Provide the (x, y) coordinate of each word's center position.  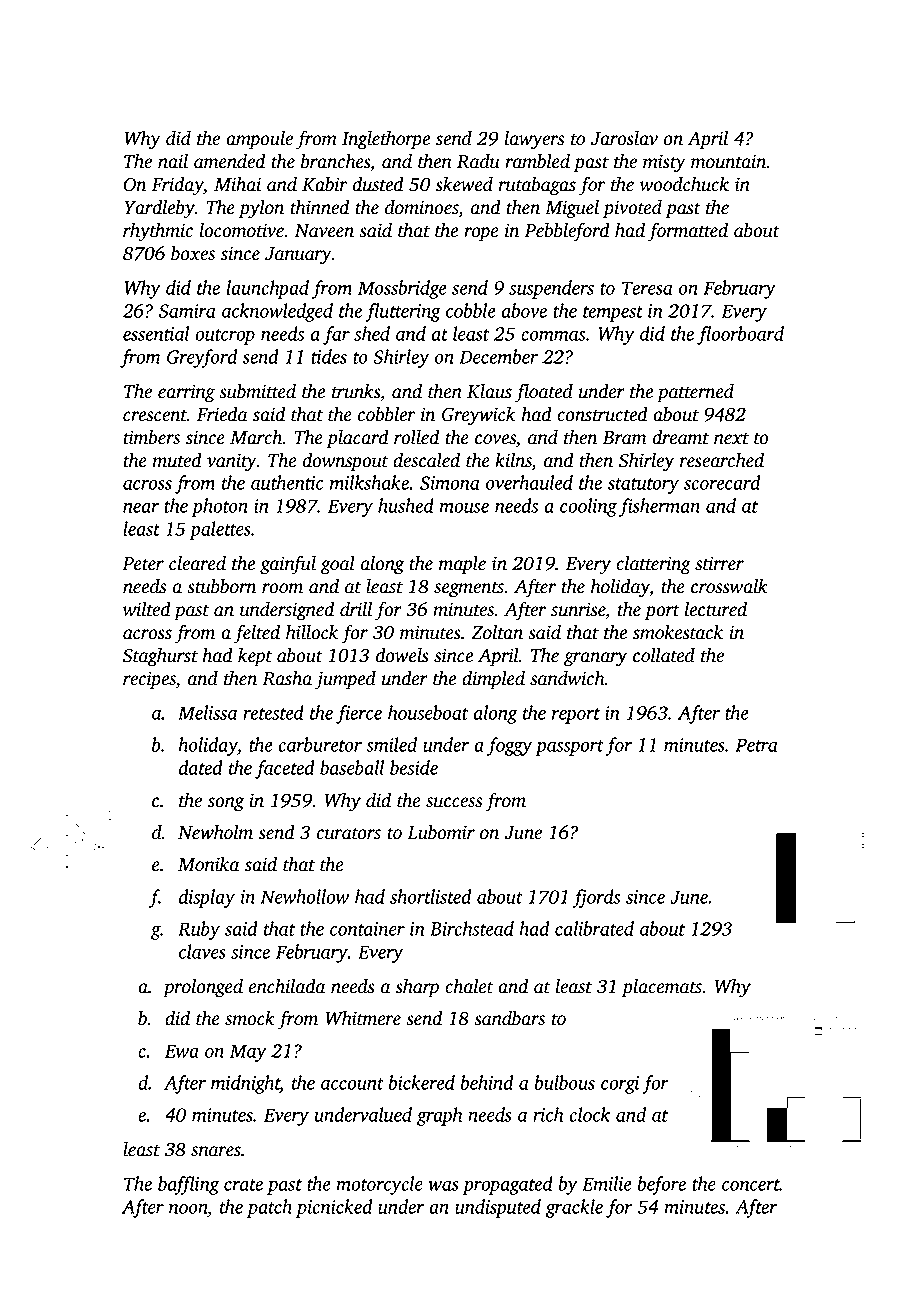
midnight (245, 1084)
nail (173, 161)
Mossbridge (402, 289)
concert (751, 1185)
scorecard (722, 482)
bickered (421, 1082)
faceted (285, 769)
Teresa (647, 288)
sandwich (567, 678)
